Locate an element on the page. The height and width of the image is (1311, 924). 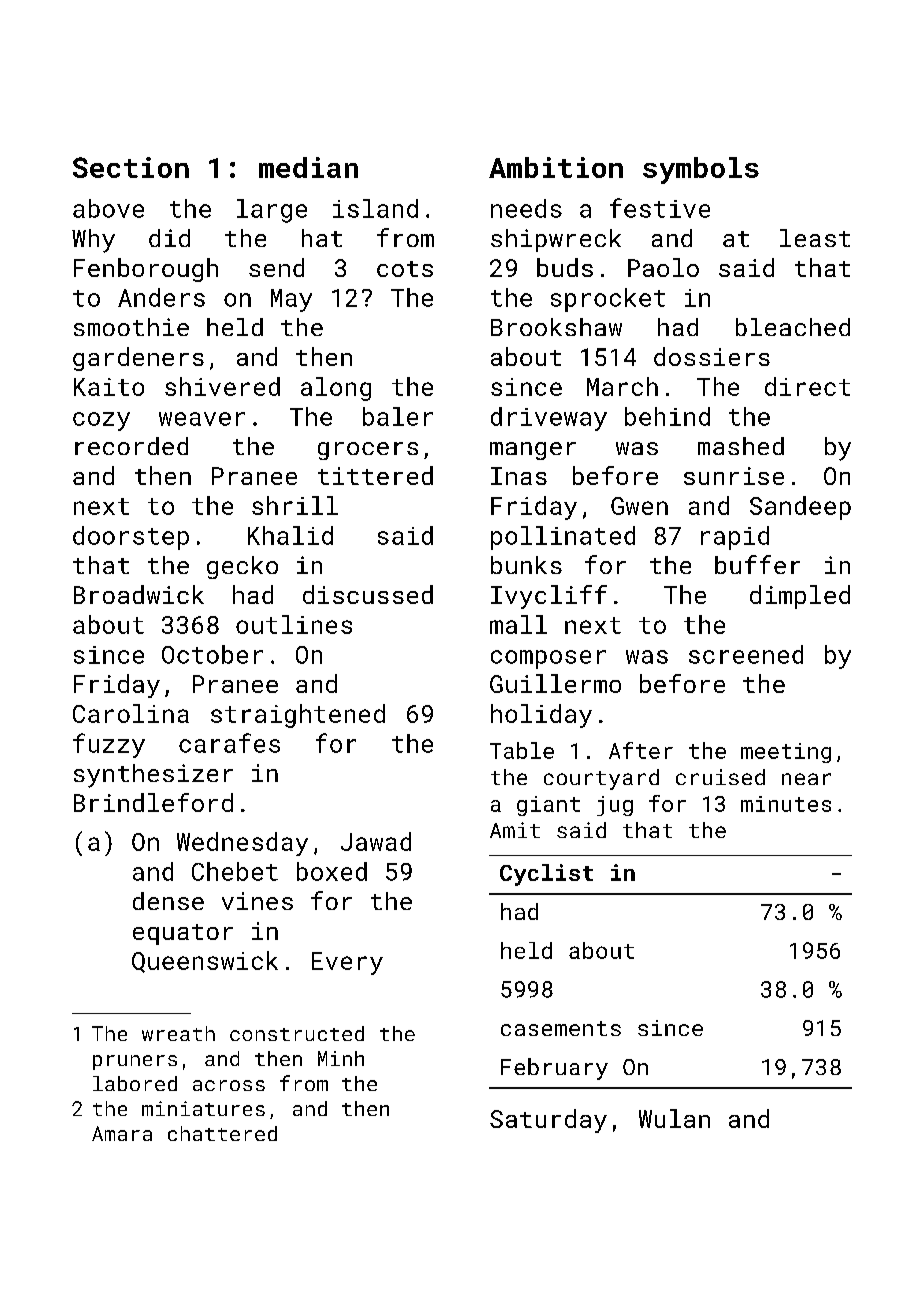
symbols is located at coordinates (701, 170).
